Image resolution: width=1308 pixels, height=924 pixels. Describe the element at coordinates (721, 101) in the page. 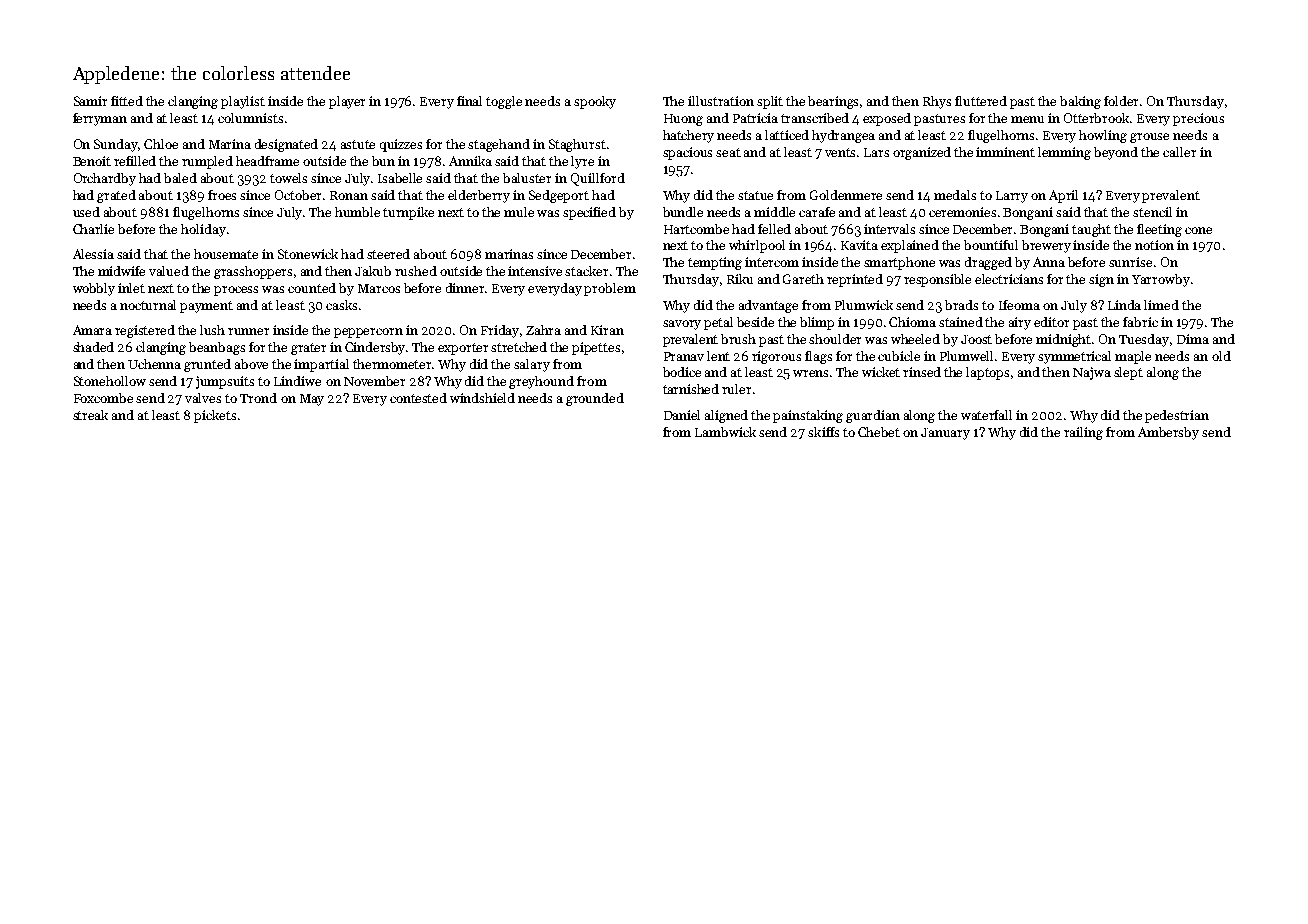

I see `illustration` at that location.
